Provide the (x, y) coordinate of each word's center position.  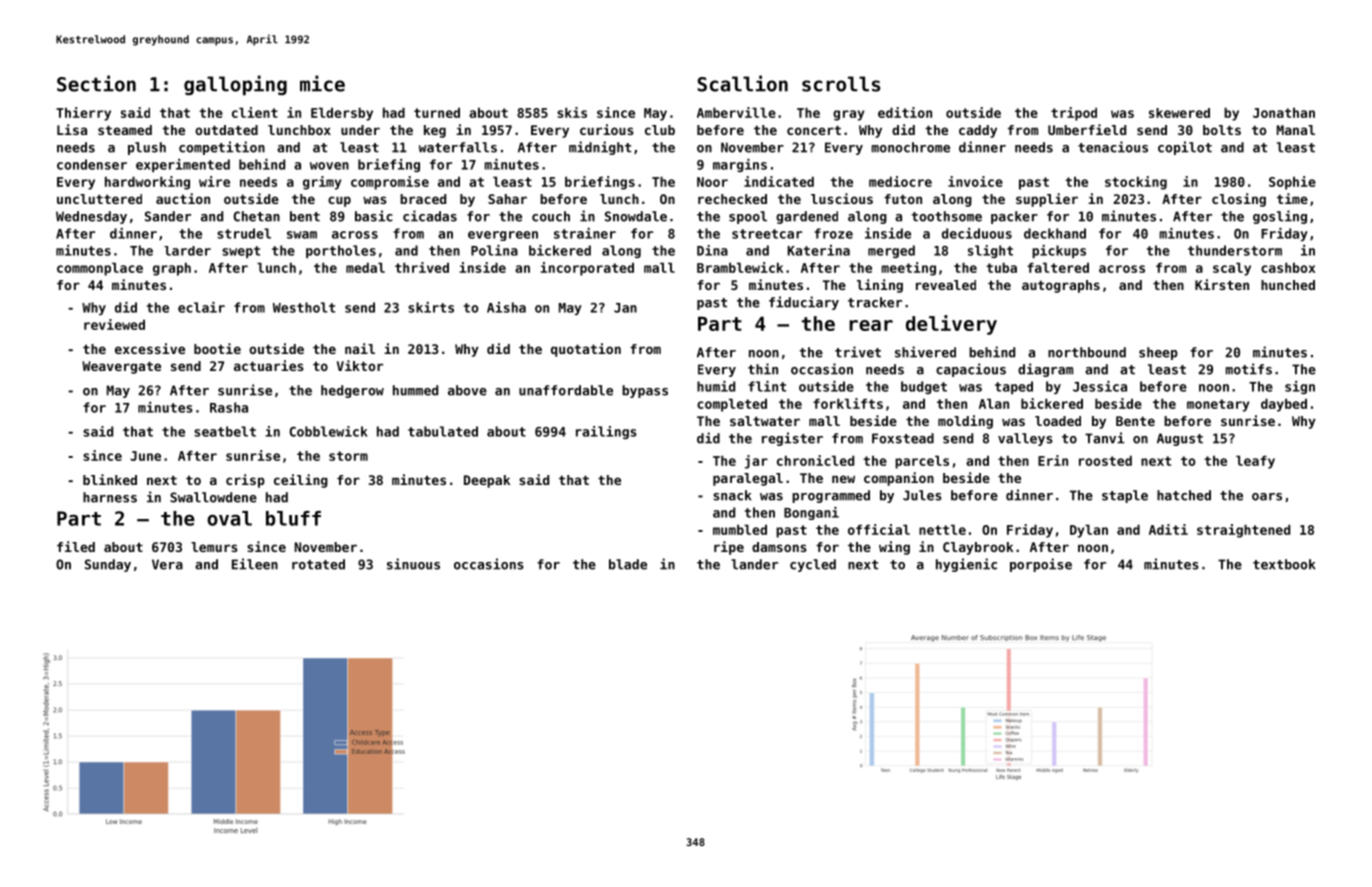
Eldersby (342, 114)
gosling (1280, 217)
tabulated (443, 431)
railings (606, 432)
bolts (1222, 130)
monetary (1218, 405)
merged (891, 251)
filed (76, 546)
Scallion (743, 83)
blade (628, 564)
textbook (1284, 564)
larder (187, 251)
